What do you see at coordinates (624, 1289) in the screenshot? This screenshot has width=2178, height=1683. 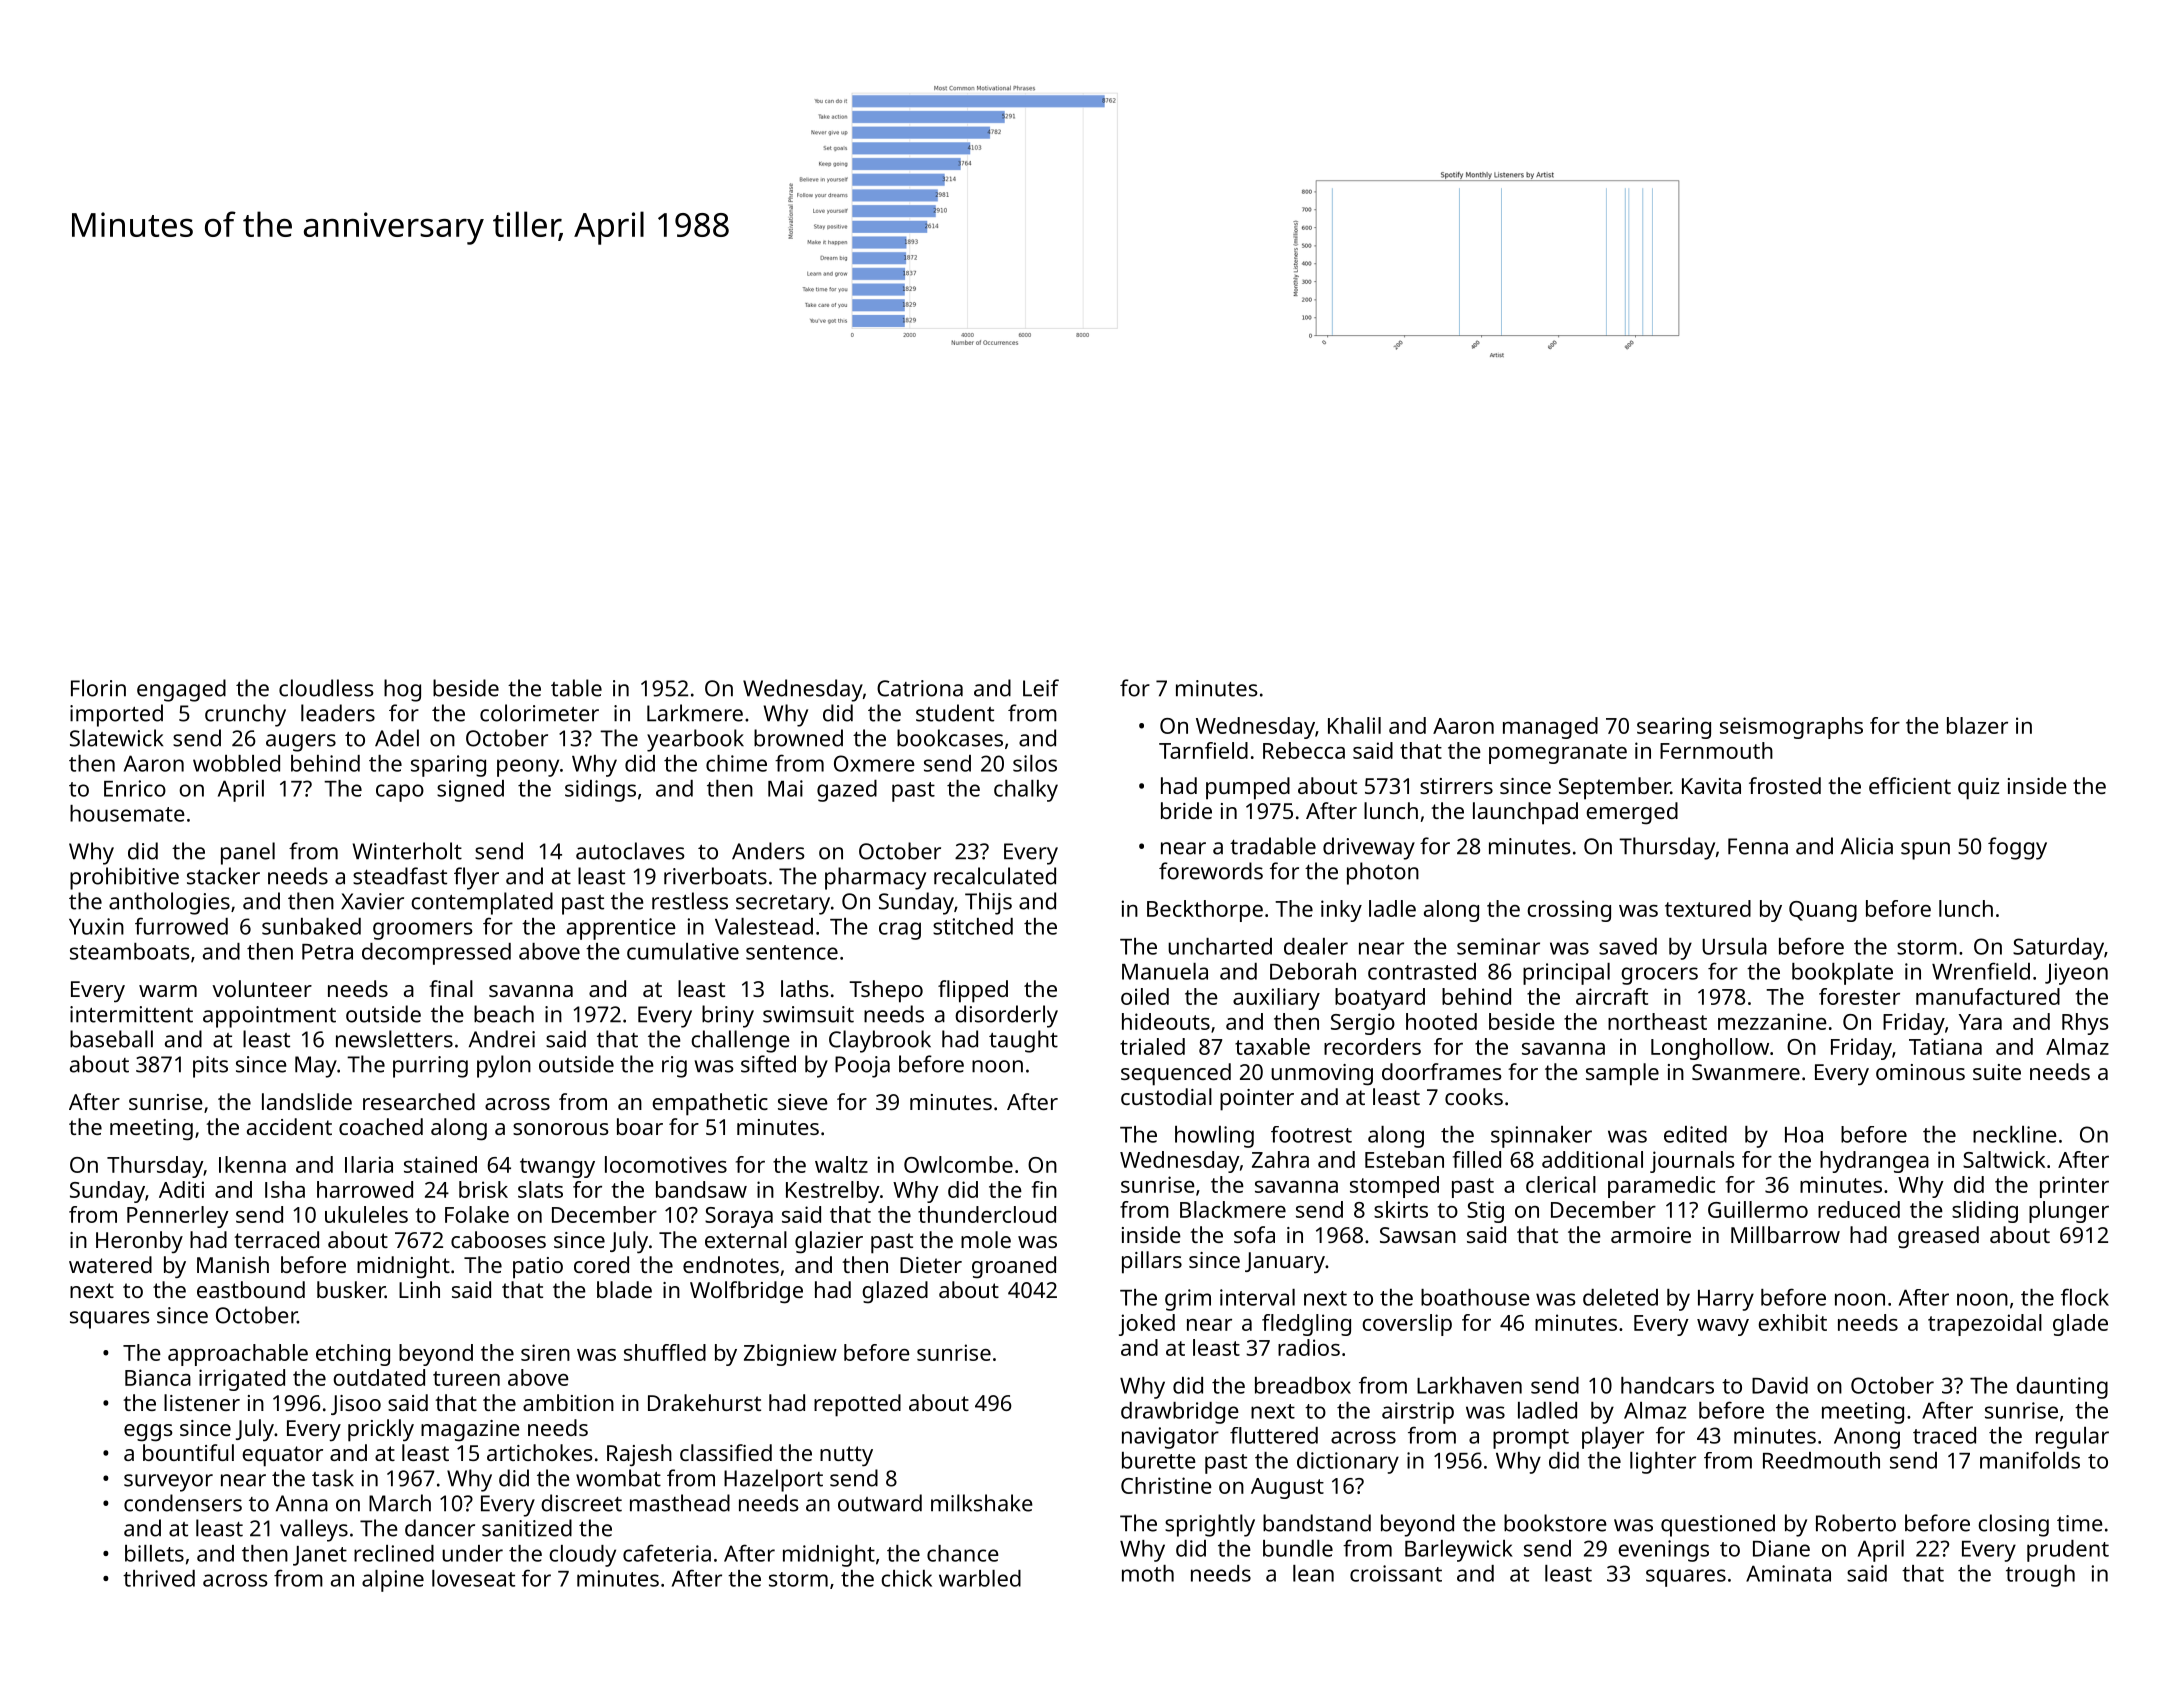 I see `blade` at bounding box center [624, 1289].
